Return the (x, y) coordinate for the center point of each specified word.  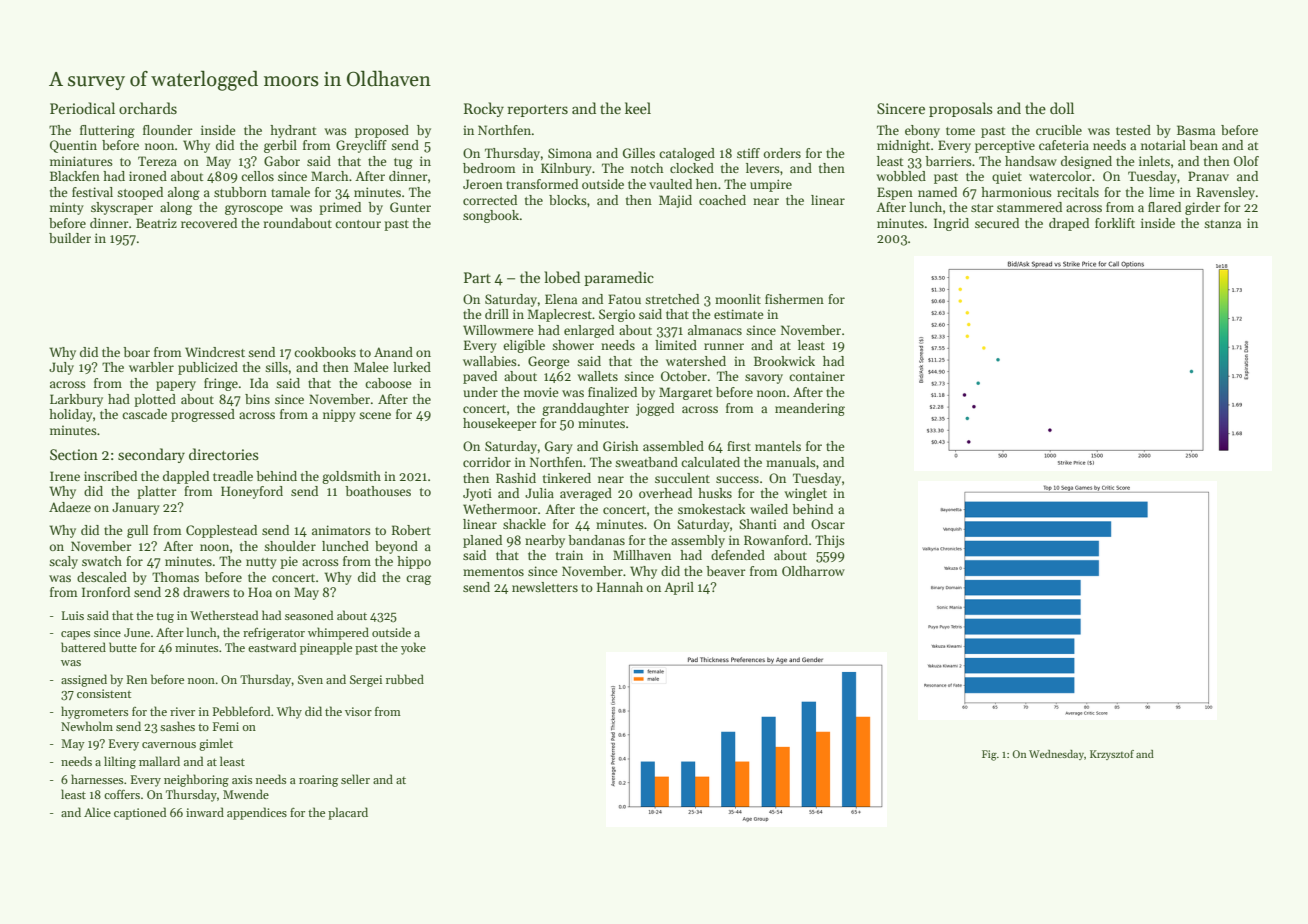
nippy (339, 415)
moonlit (738, 299)
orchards (148, 108)
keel (638, 108)
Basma (1196, 130)
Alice (97, 812)
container (817, 376)
